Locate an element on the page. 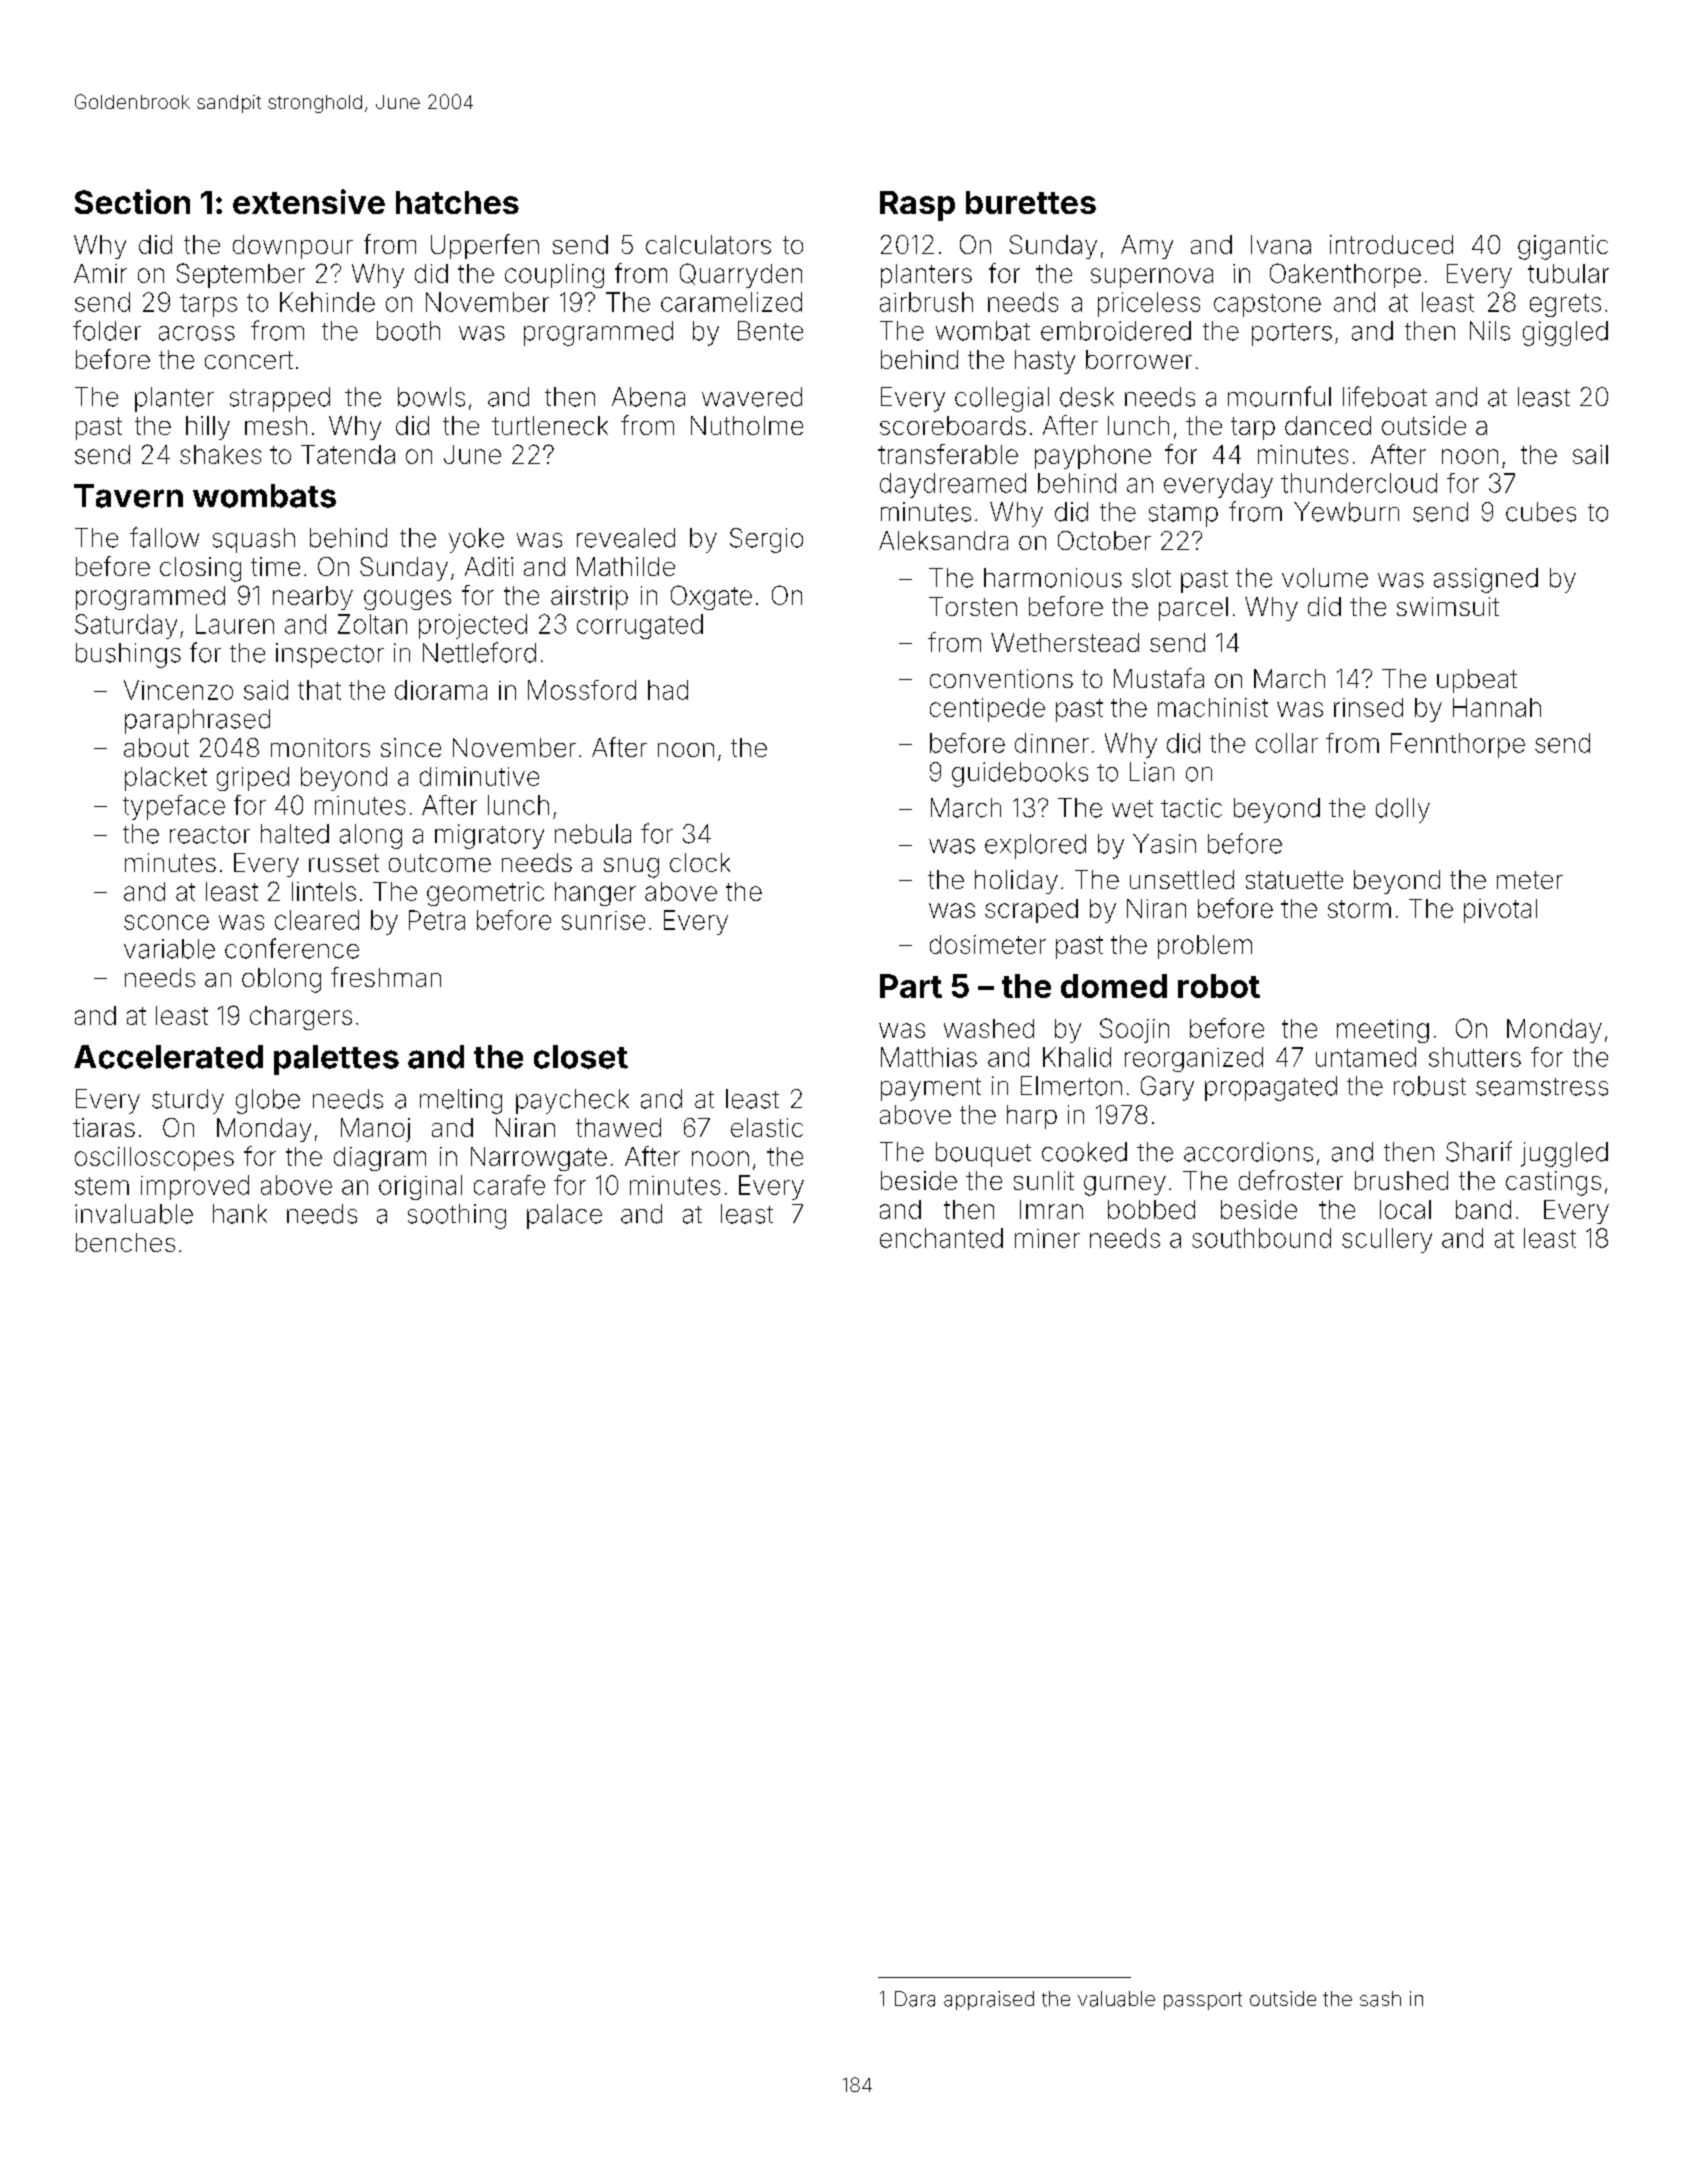  Ivana is located at coordinates (1281, 244).
